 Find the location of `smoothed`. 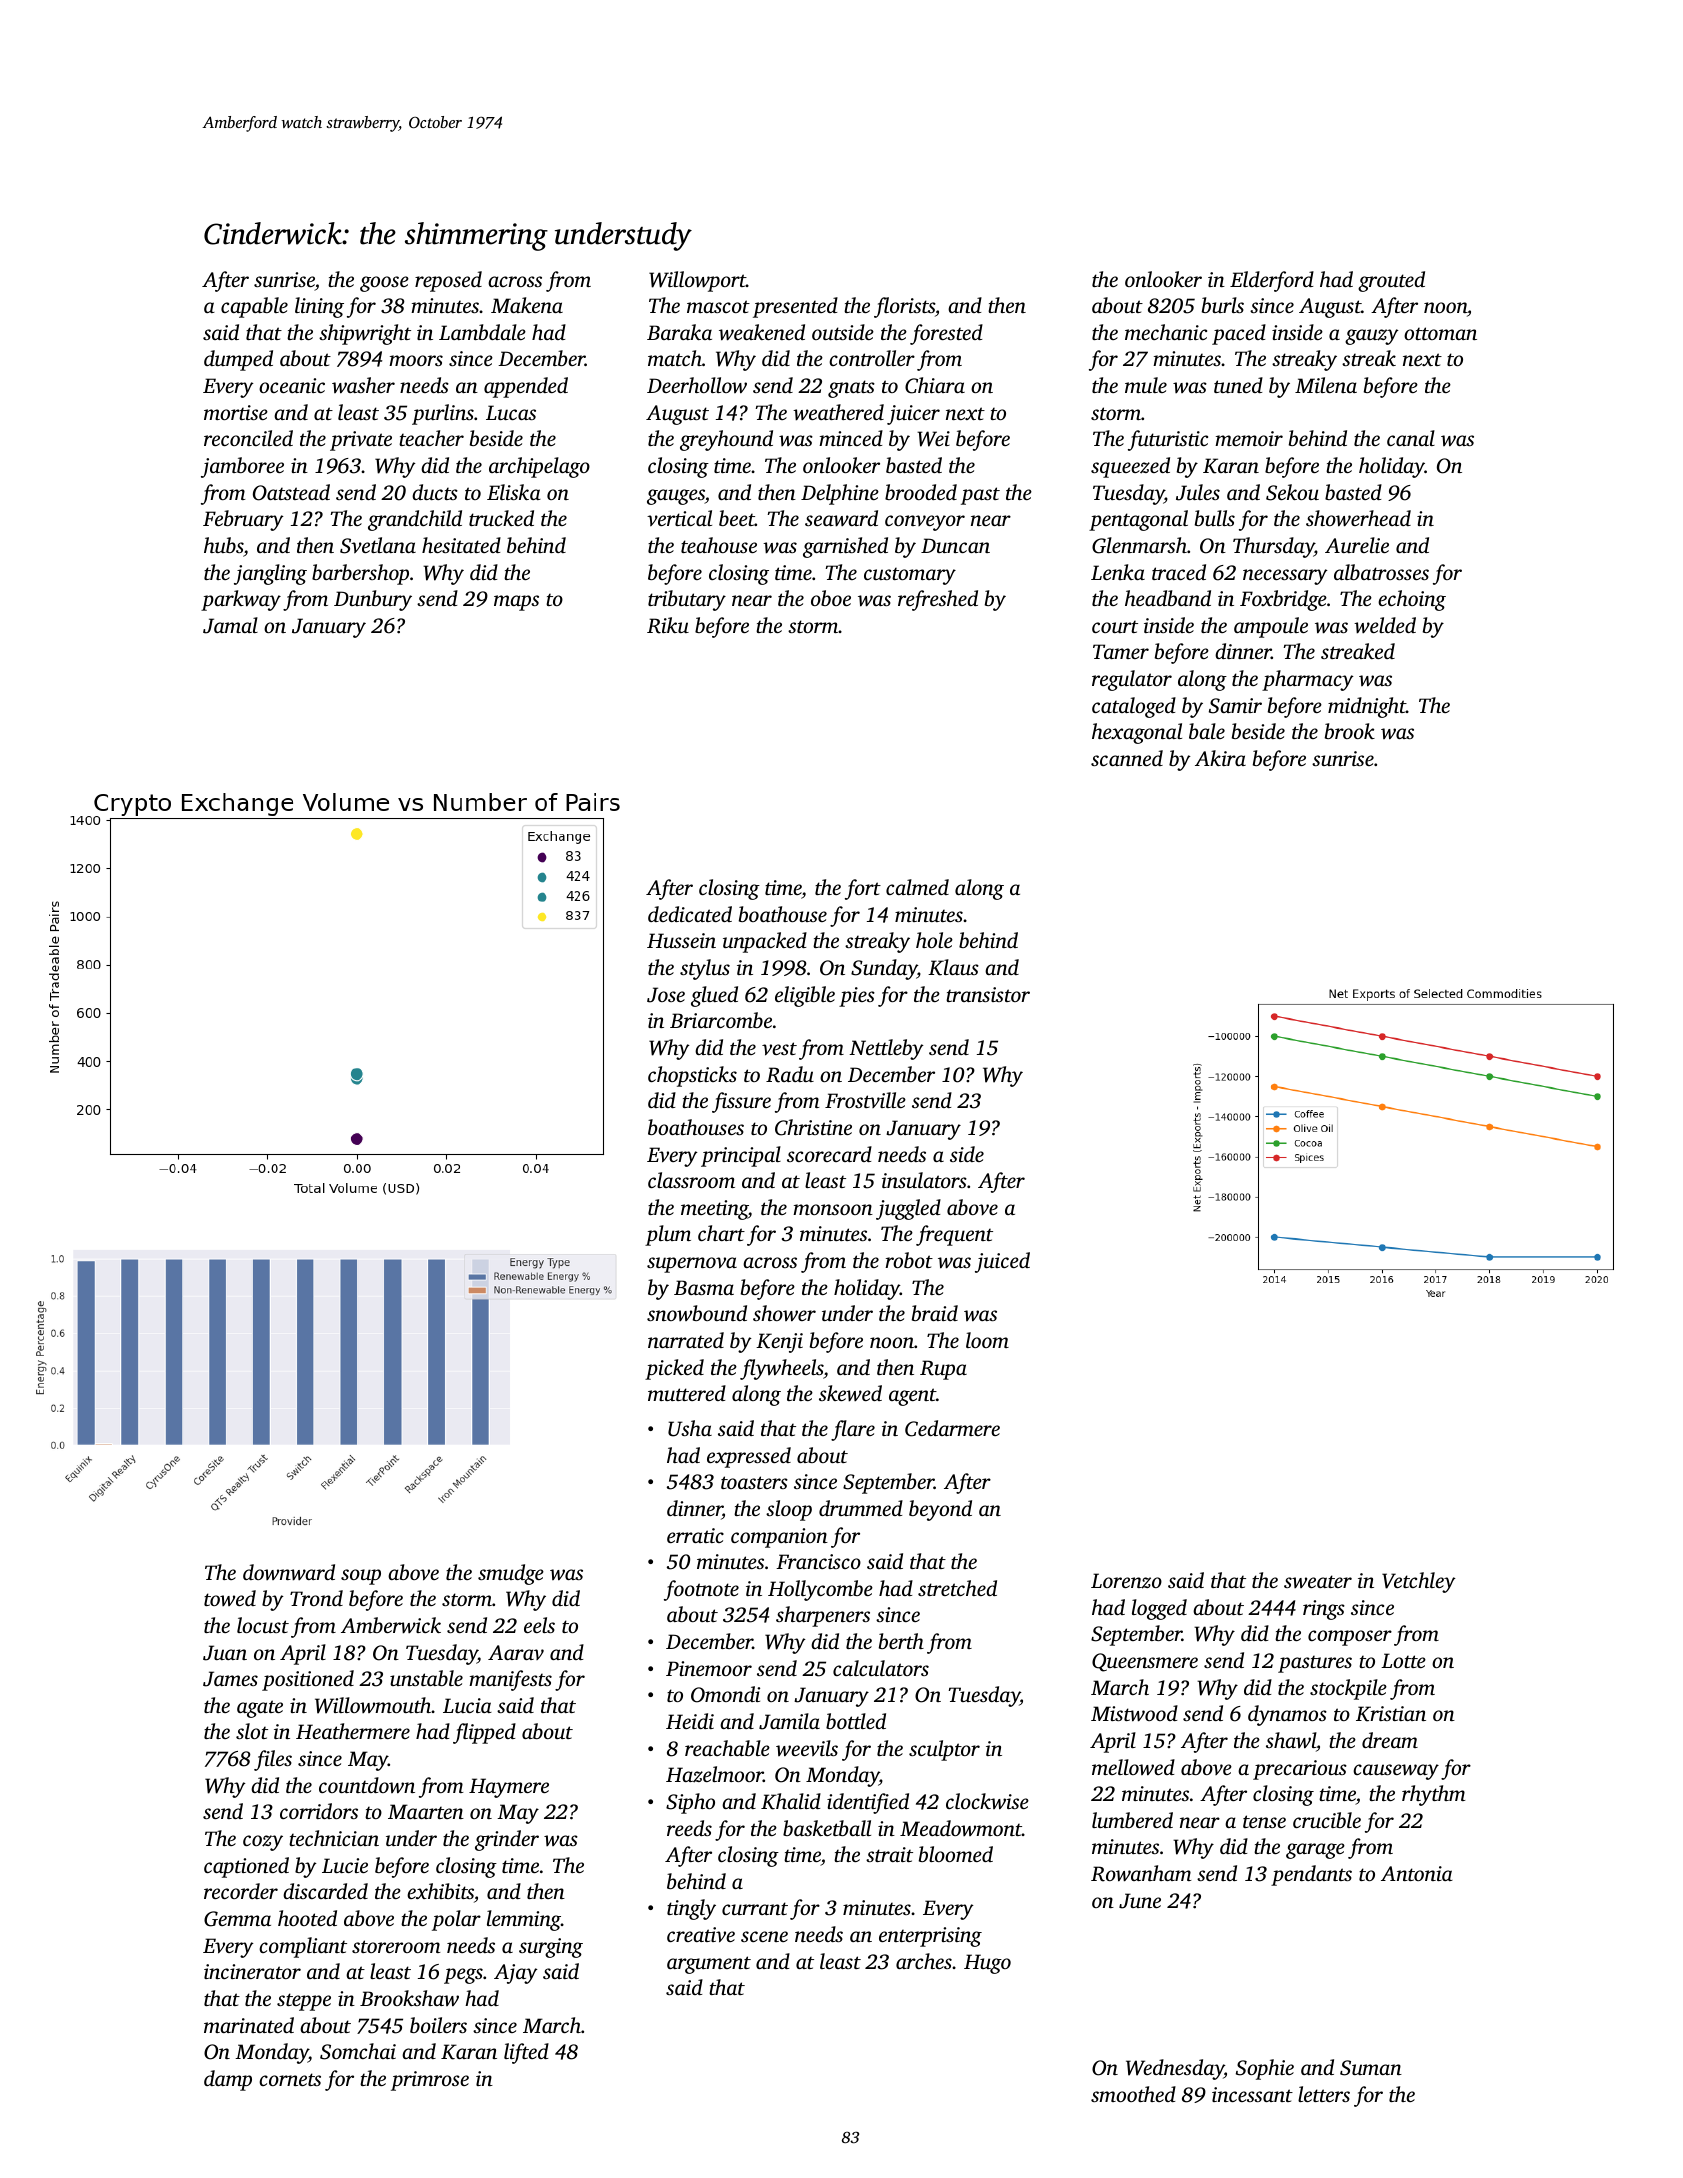

smoothed is located at coordinates (1133, 2094).
